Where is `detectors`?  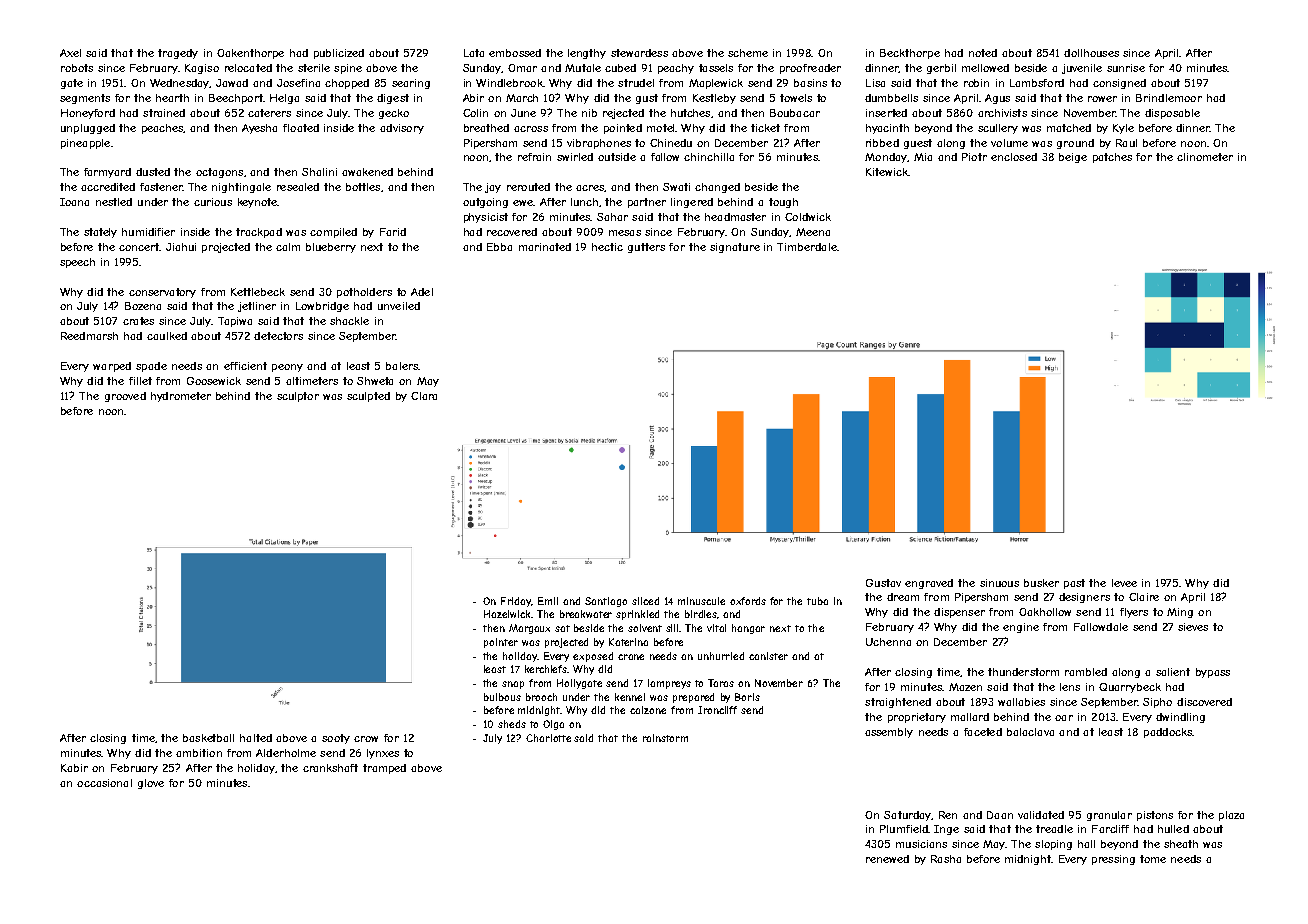 detectors is located at coordinates (278, 336).
